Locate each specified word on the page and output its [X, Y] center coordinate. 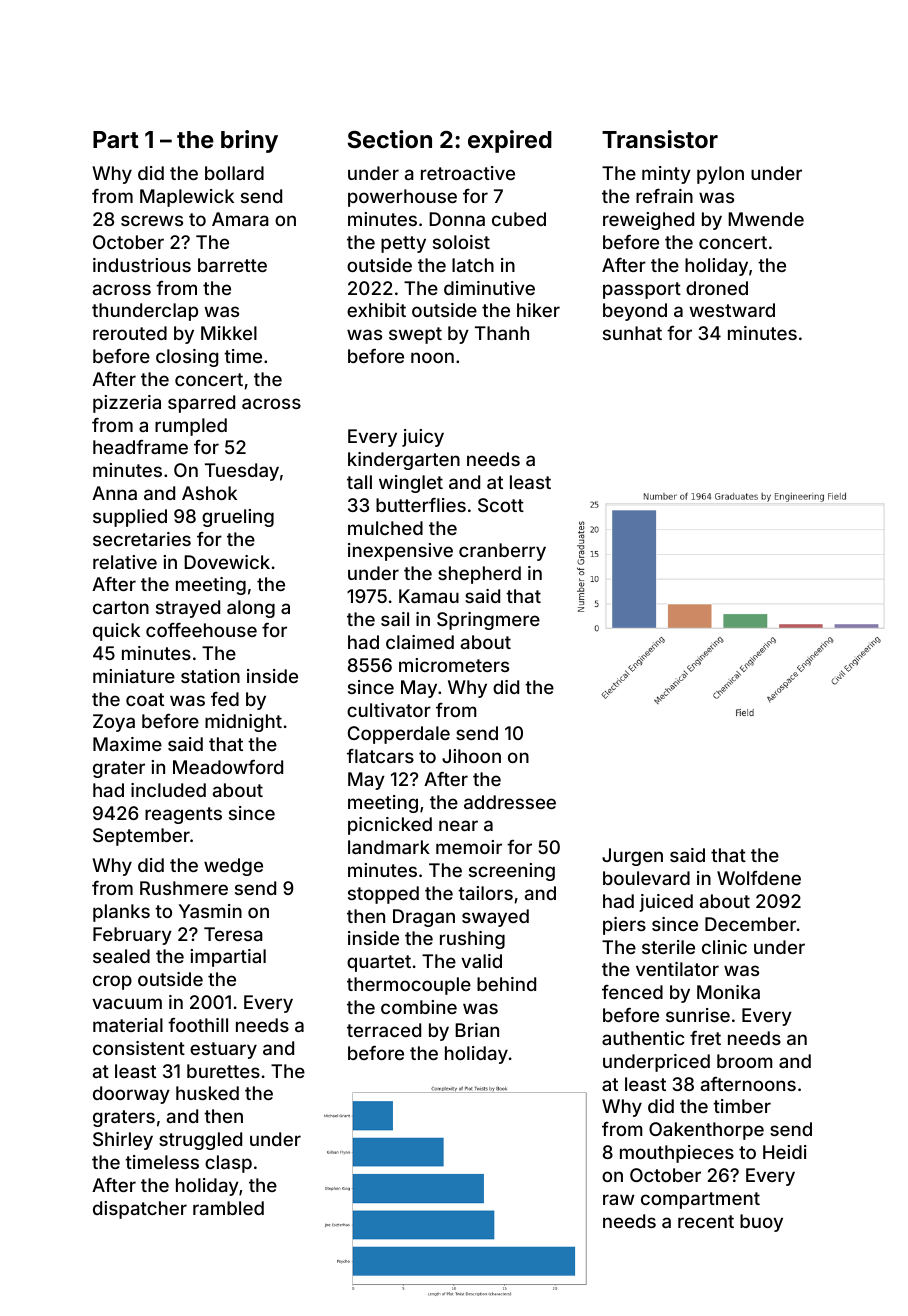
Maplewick [187, 198]
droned [717, 288]
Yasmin [210, 911]
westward [732, 310]
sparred [201, 404]
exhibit [376, 310]
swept [415, 335]
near [458, 825]
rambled [228, 1208]
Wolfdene [759, 878]
